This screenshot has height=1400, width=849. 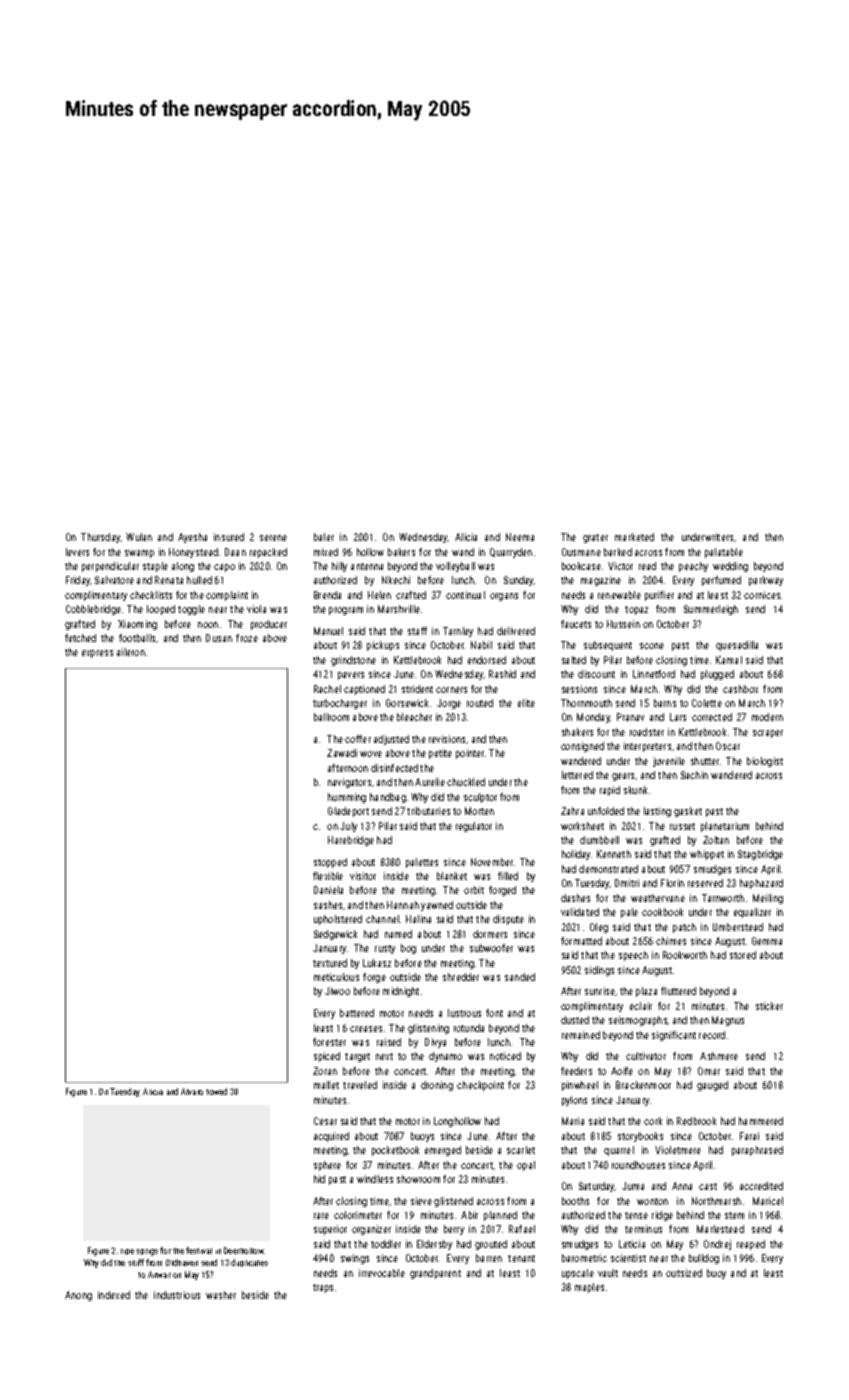 I want to click on textured, so click(x=330, y=963).
